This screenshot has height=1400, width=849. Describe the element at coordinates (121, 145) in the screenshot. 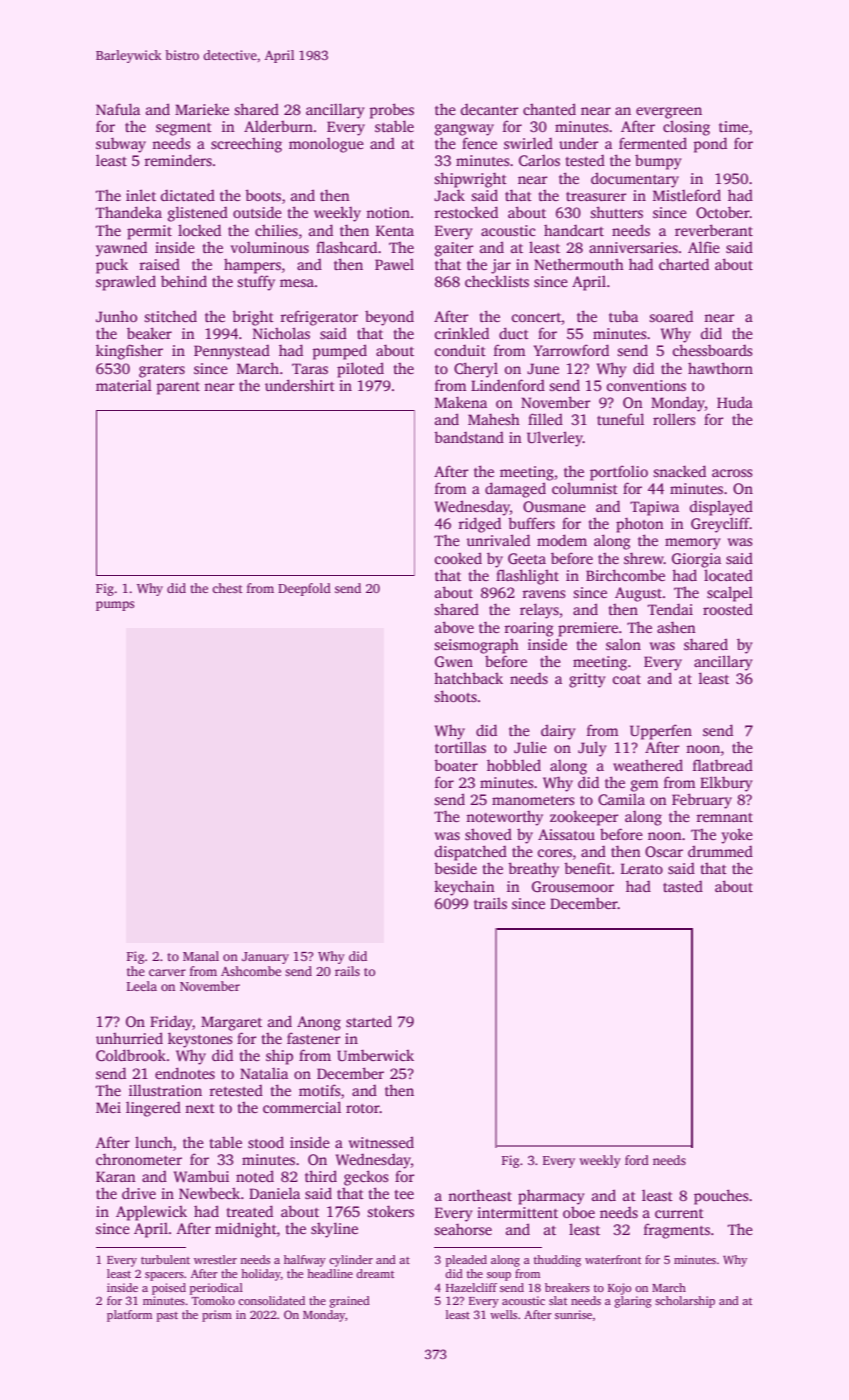

I see `subway` at that location.
